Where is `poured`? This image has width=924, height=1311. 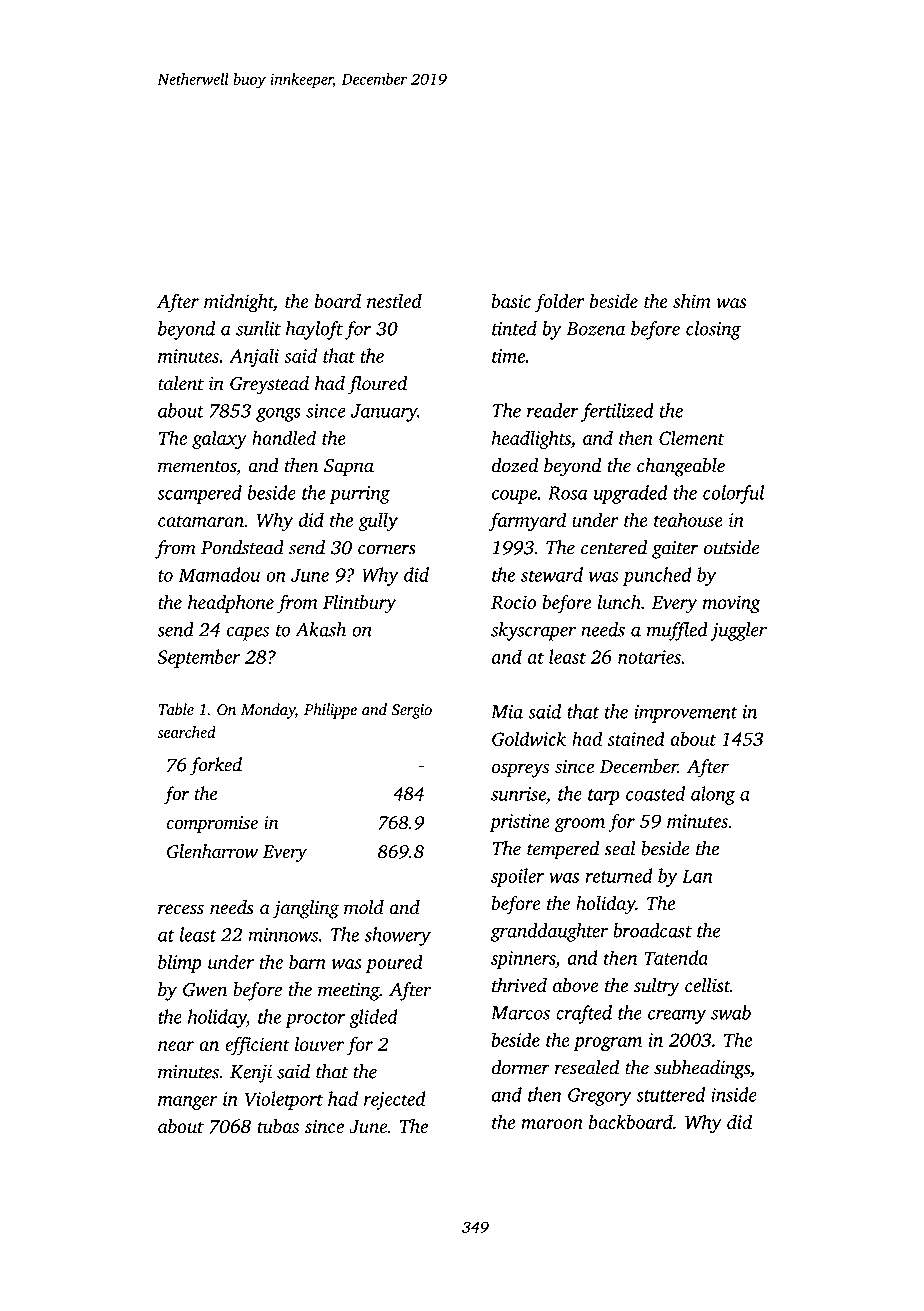 poured is located at coordinates (394, 963).
